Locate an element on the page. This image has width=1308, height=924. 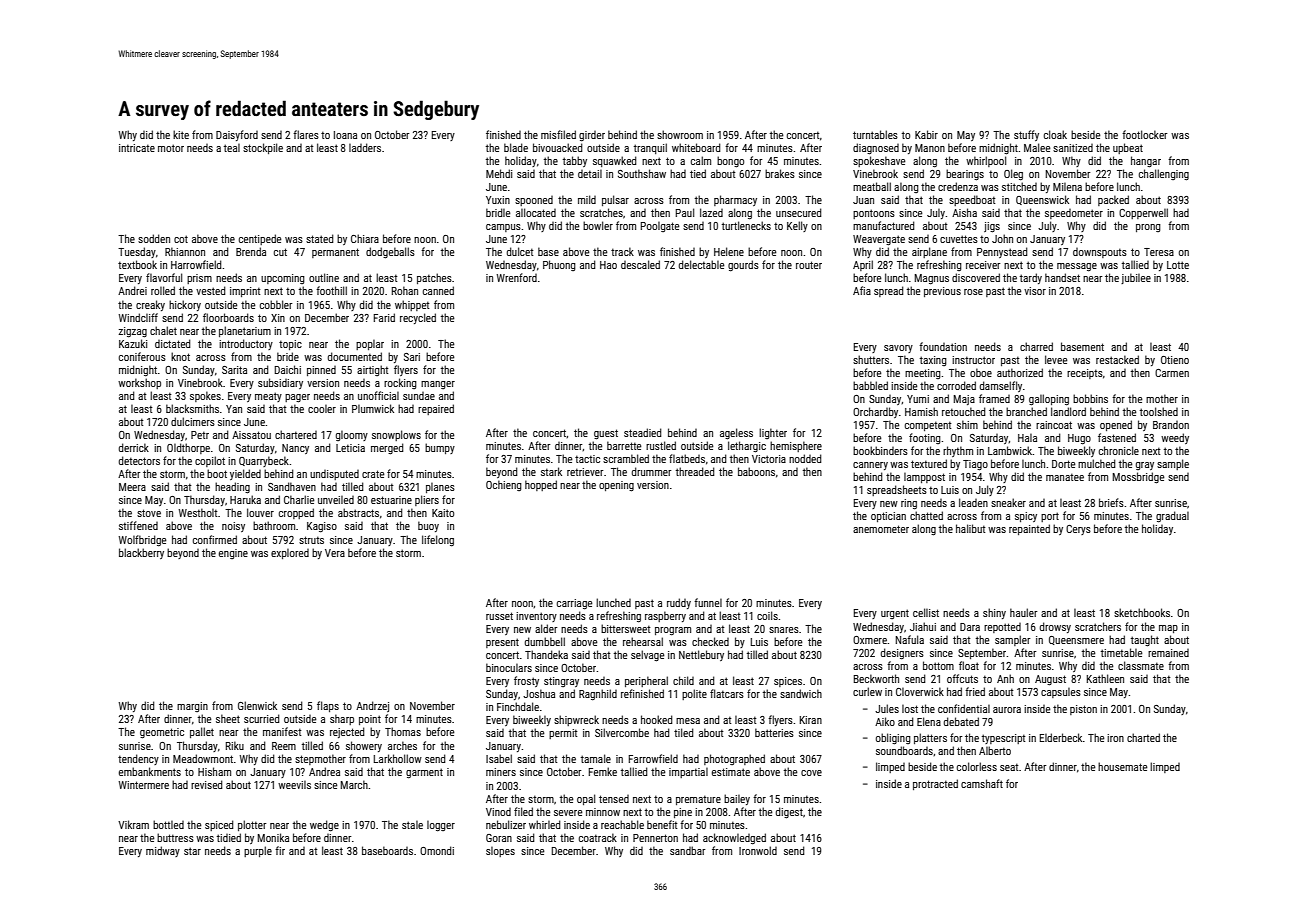
bongo is located at coordinates (730, 162).
